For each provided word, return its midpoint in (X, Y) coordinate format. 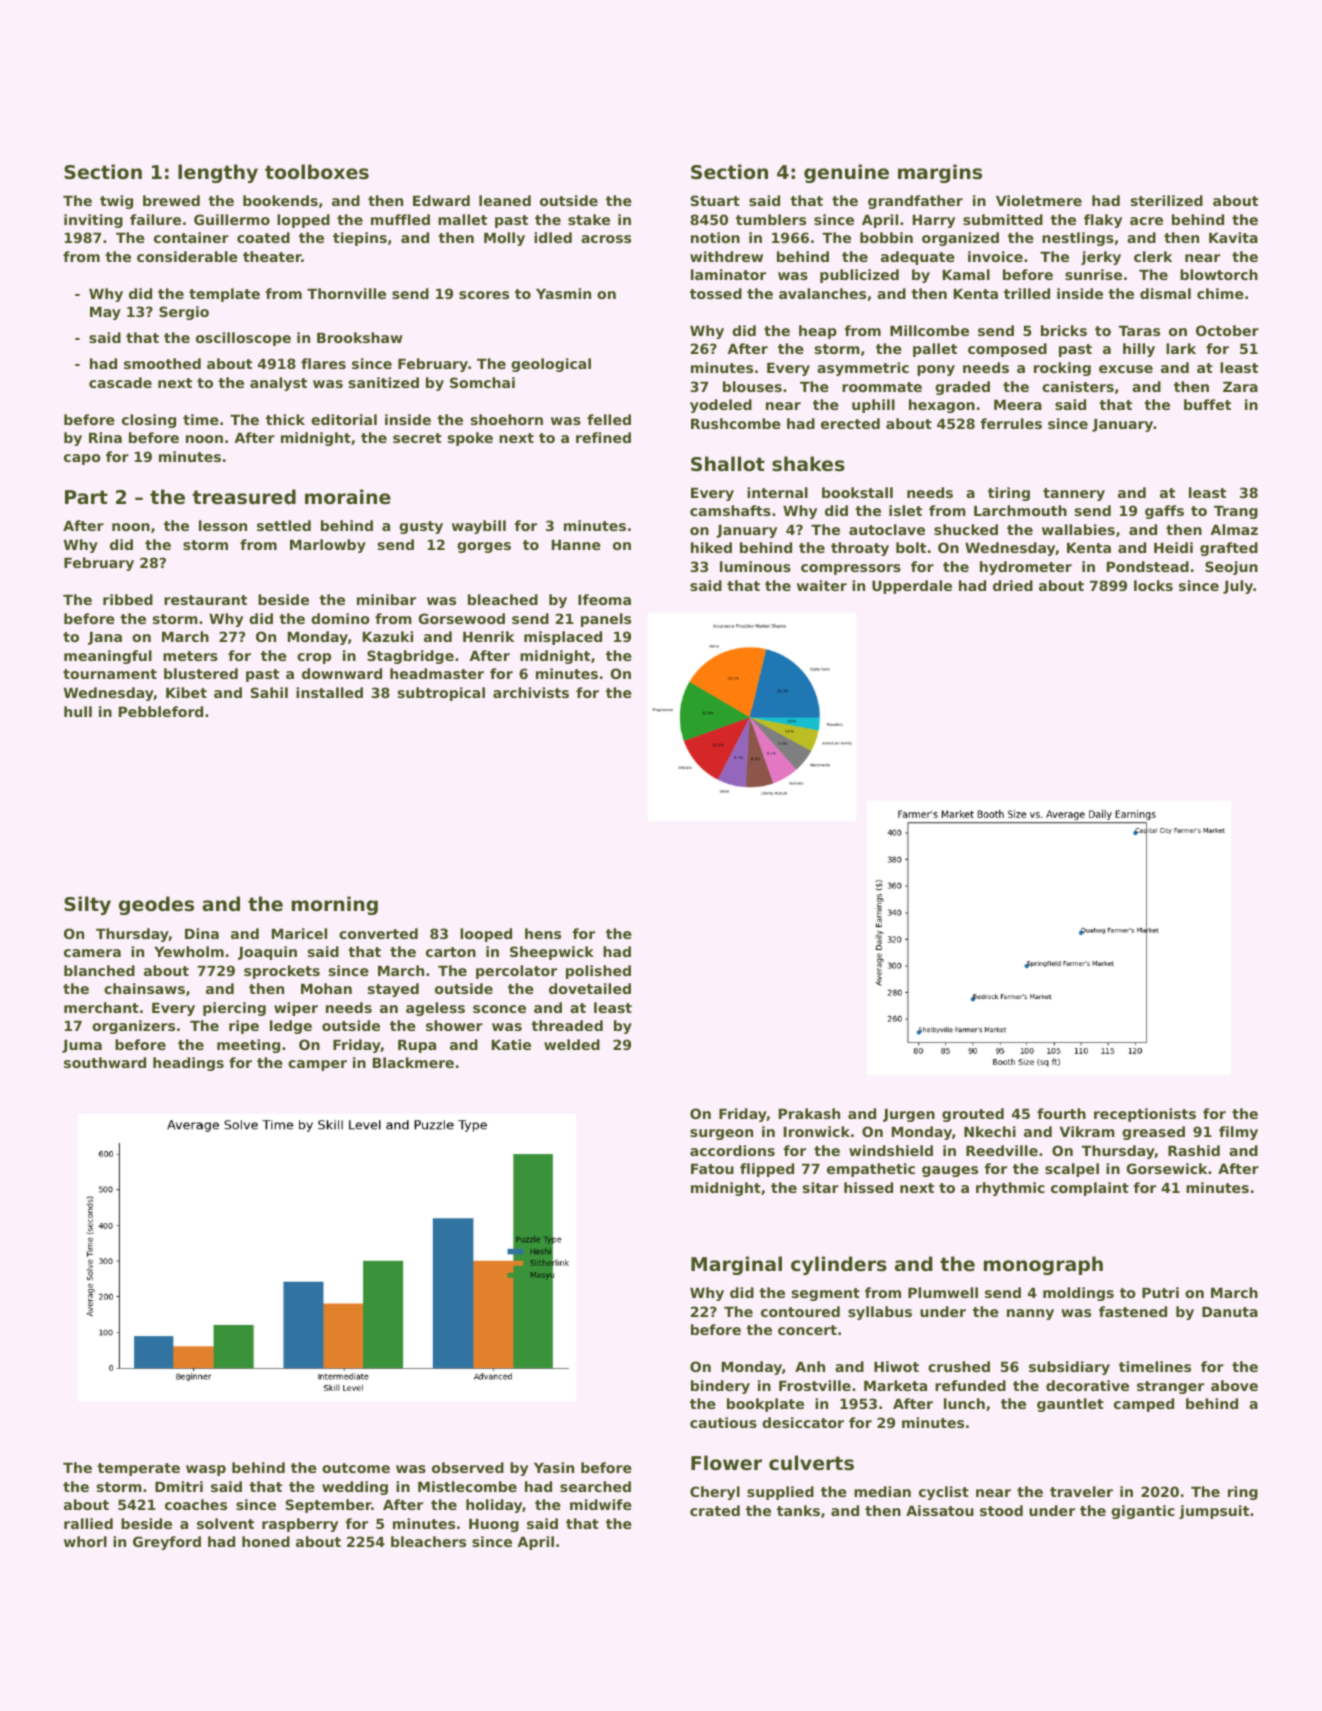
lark (1181, 348)
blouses (752, 386)
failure (155, 219)
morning (335, 905)
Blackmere (413, 1062)
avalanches (822, 293)
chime (1220, 293)
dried (1013, 585)
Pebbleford (161, 711)
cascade (120, 382)
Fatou (712, 1169)
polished (598, 972)
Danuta (1230, 1312)
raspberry (300, 1525)
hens (543, 933)
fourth (1061, 1113)
